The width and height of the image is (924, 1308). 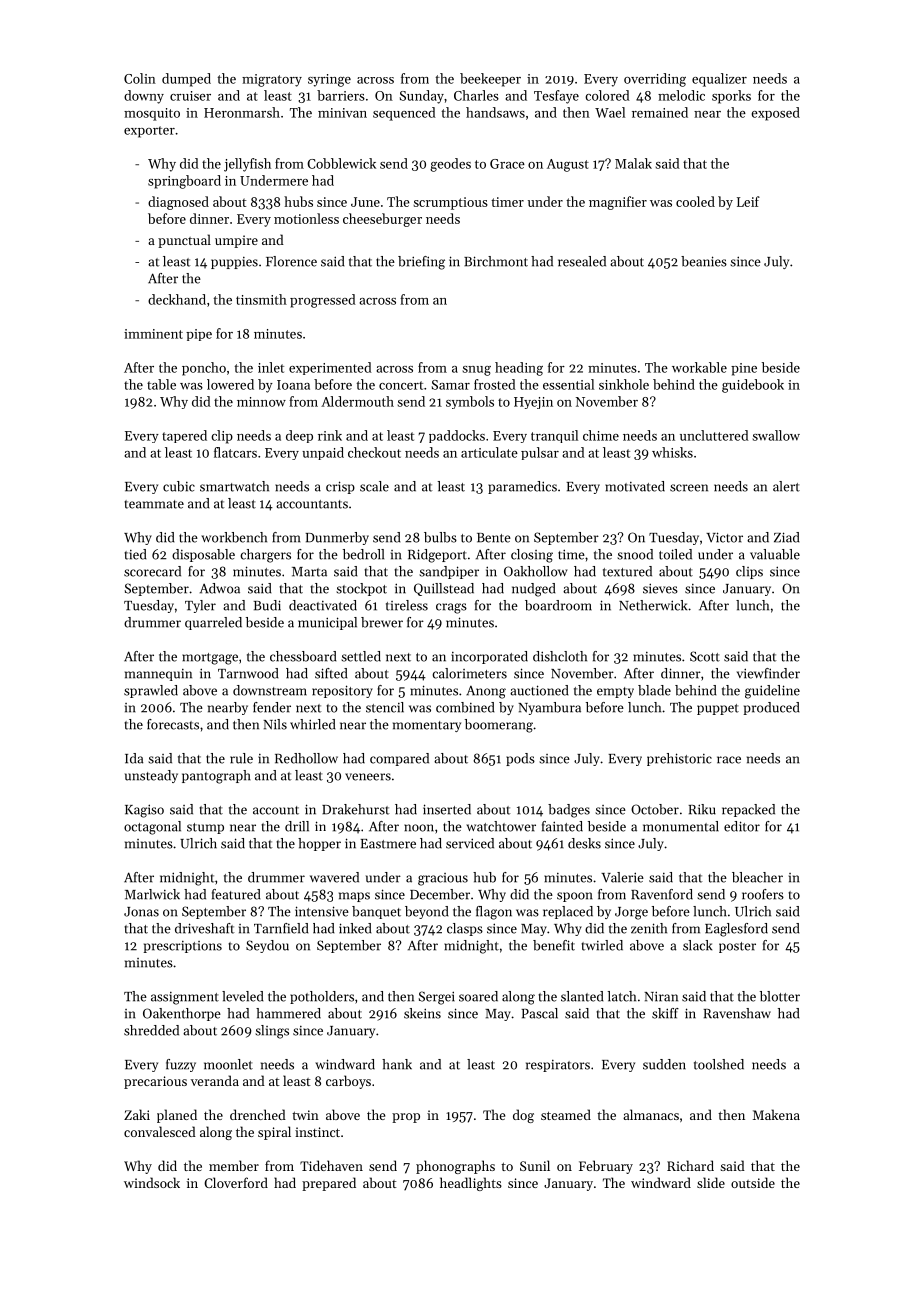 What do you see at coordinates (422, 97) in the image?
I see `Sunday` at bounding box center [422, 97].
